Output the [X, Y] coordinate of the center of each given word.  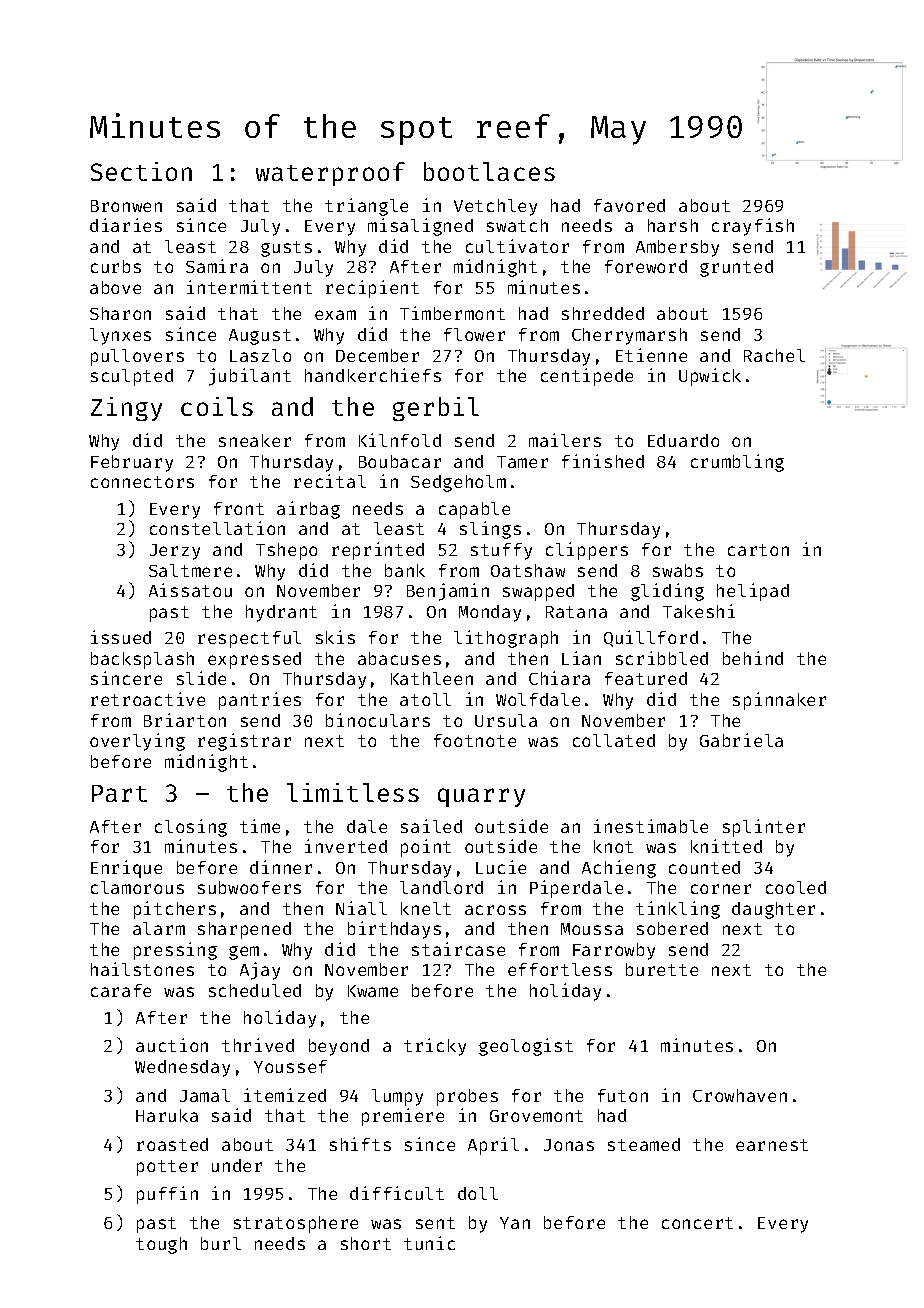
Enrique [126, 869]
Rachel [774, 355]
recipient [372, 289]
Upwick [710, 377]
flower [474, 334]
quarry [481, 797]
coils [217, 406]
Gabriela [741, 740]
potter [167, 1168]
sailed [431, 826]
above [115, 287]
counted [704, 867]
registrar [244, 742]
